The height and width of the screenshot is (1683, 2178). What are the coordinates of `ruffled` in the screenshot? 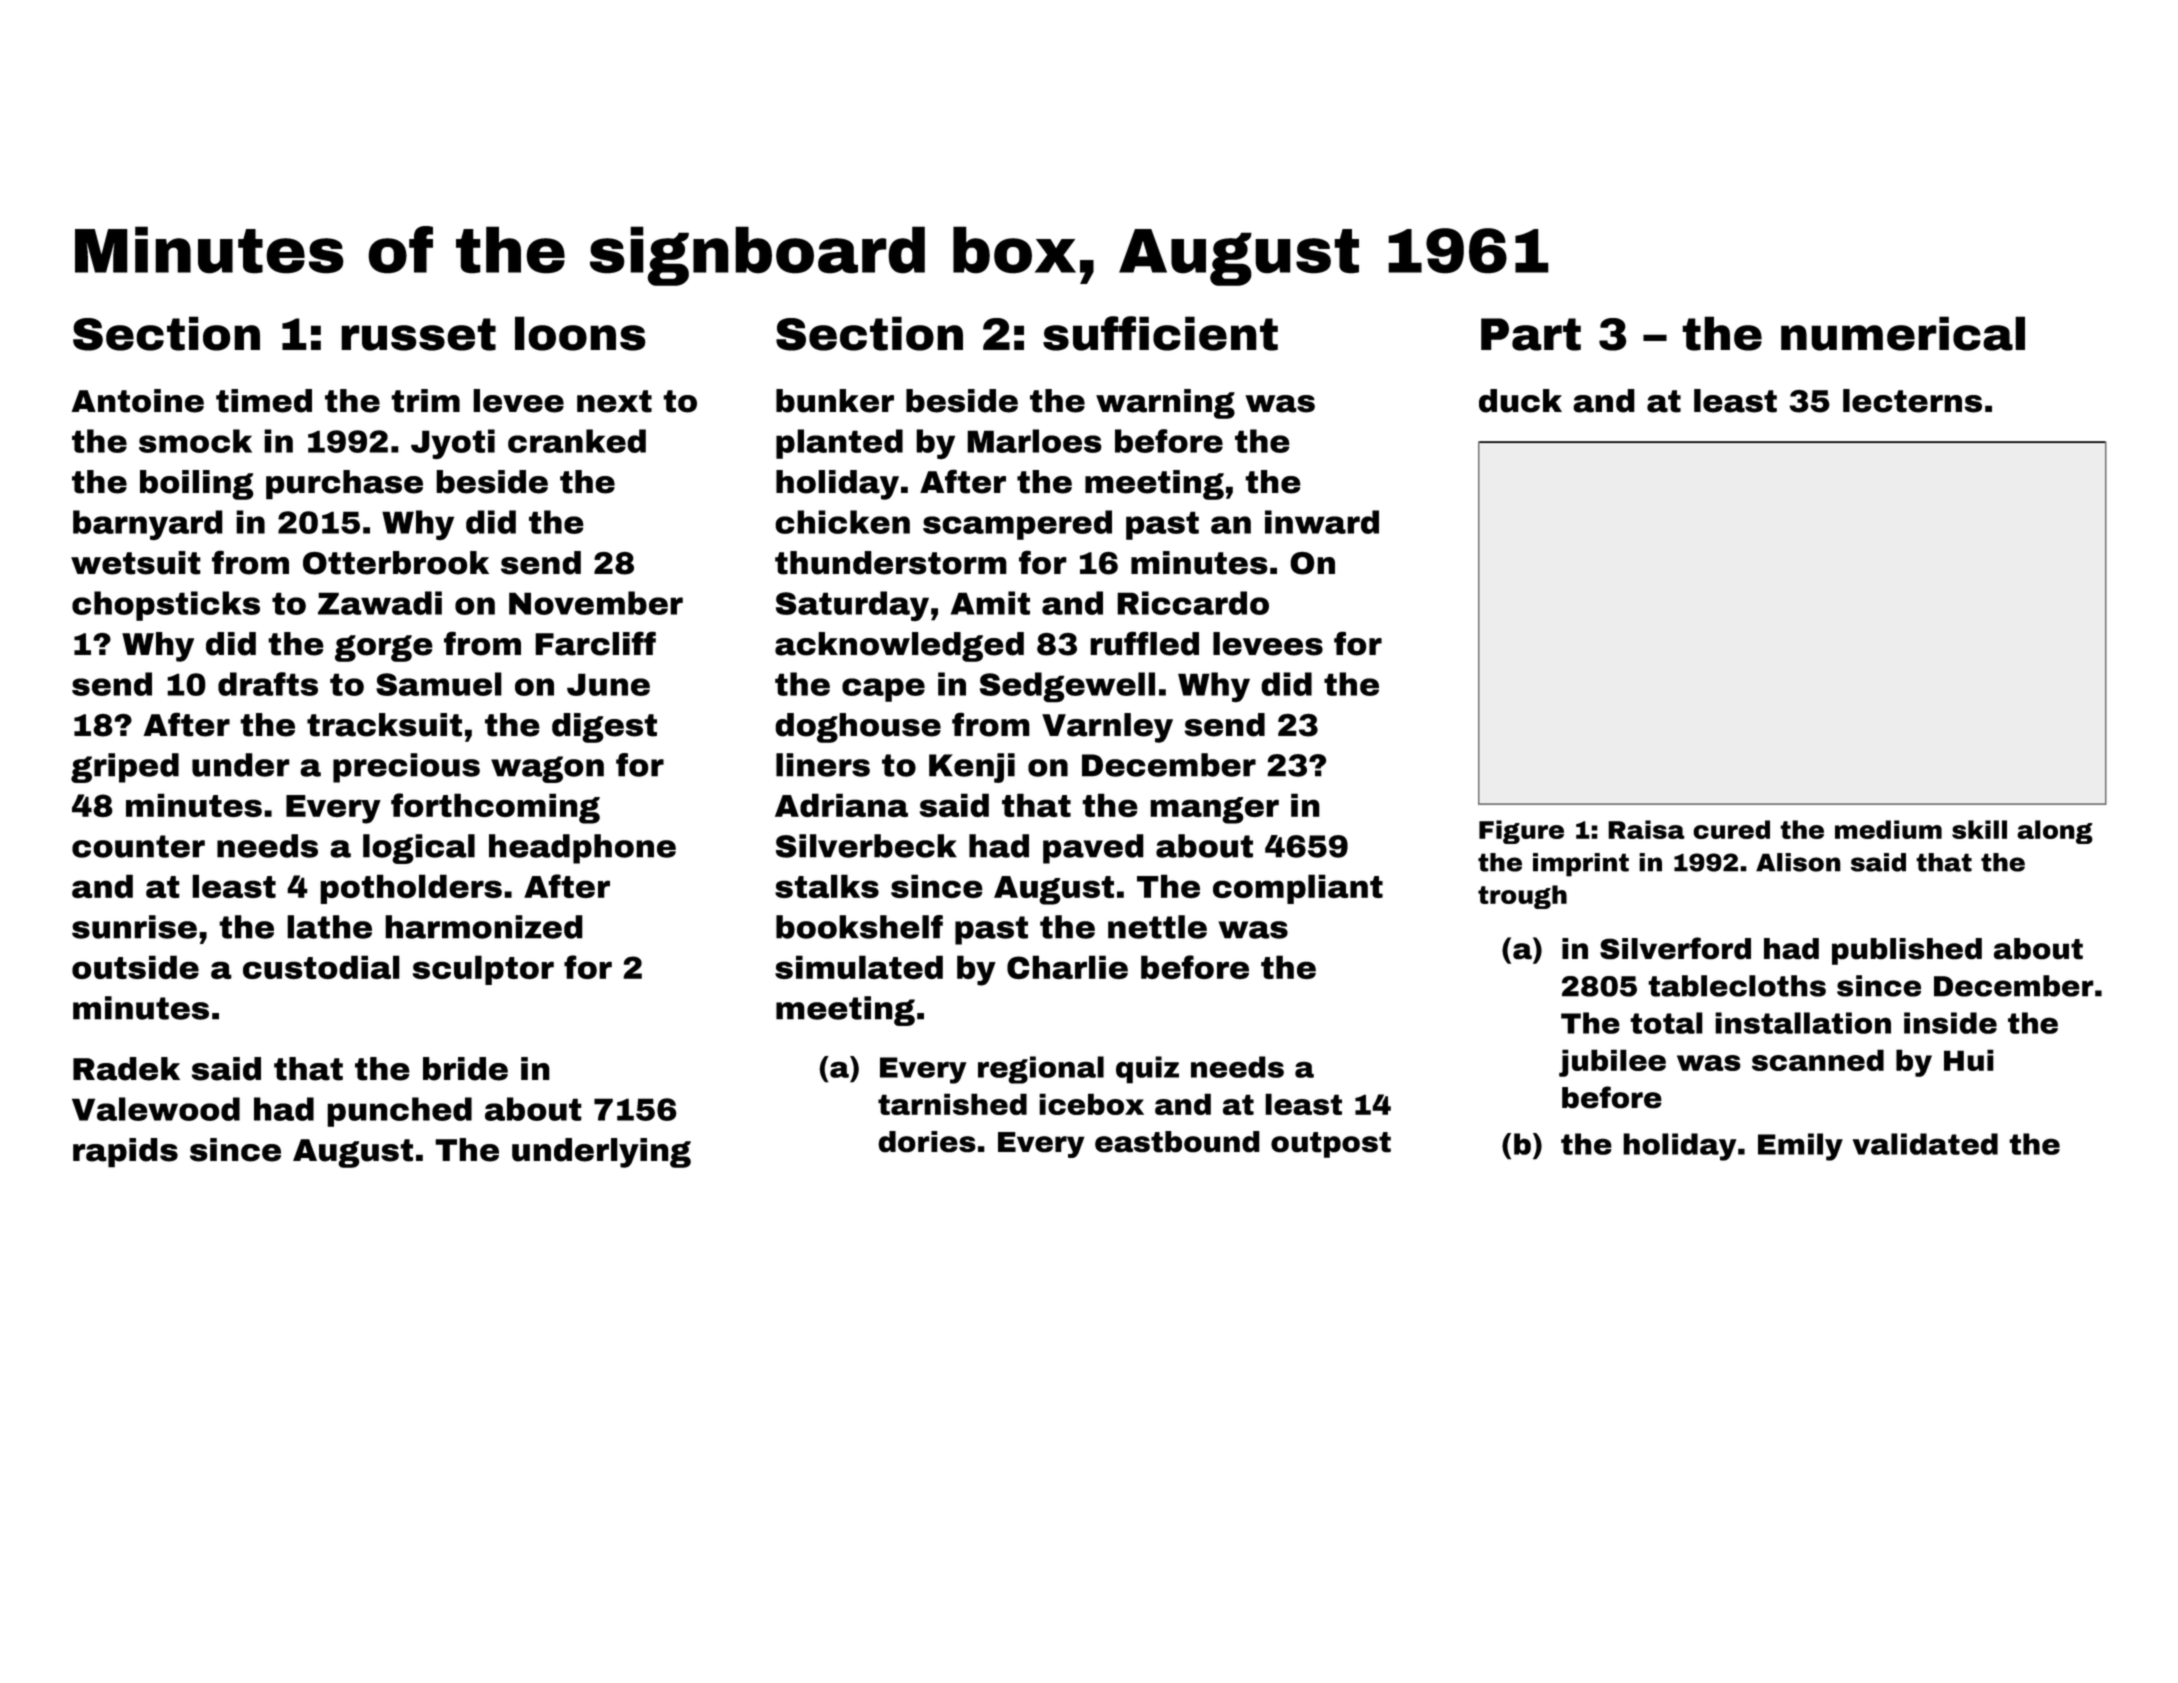 It's located at (1144, 643).
